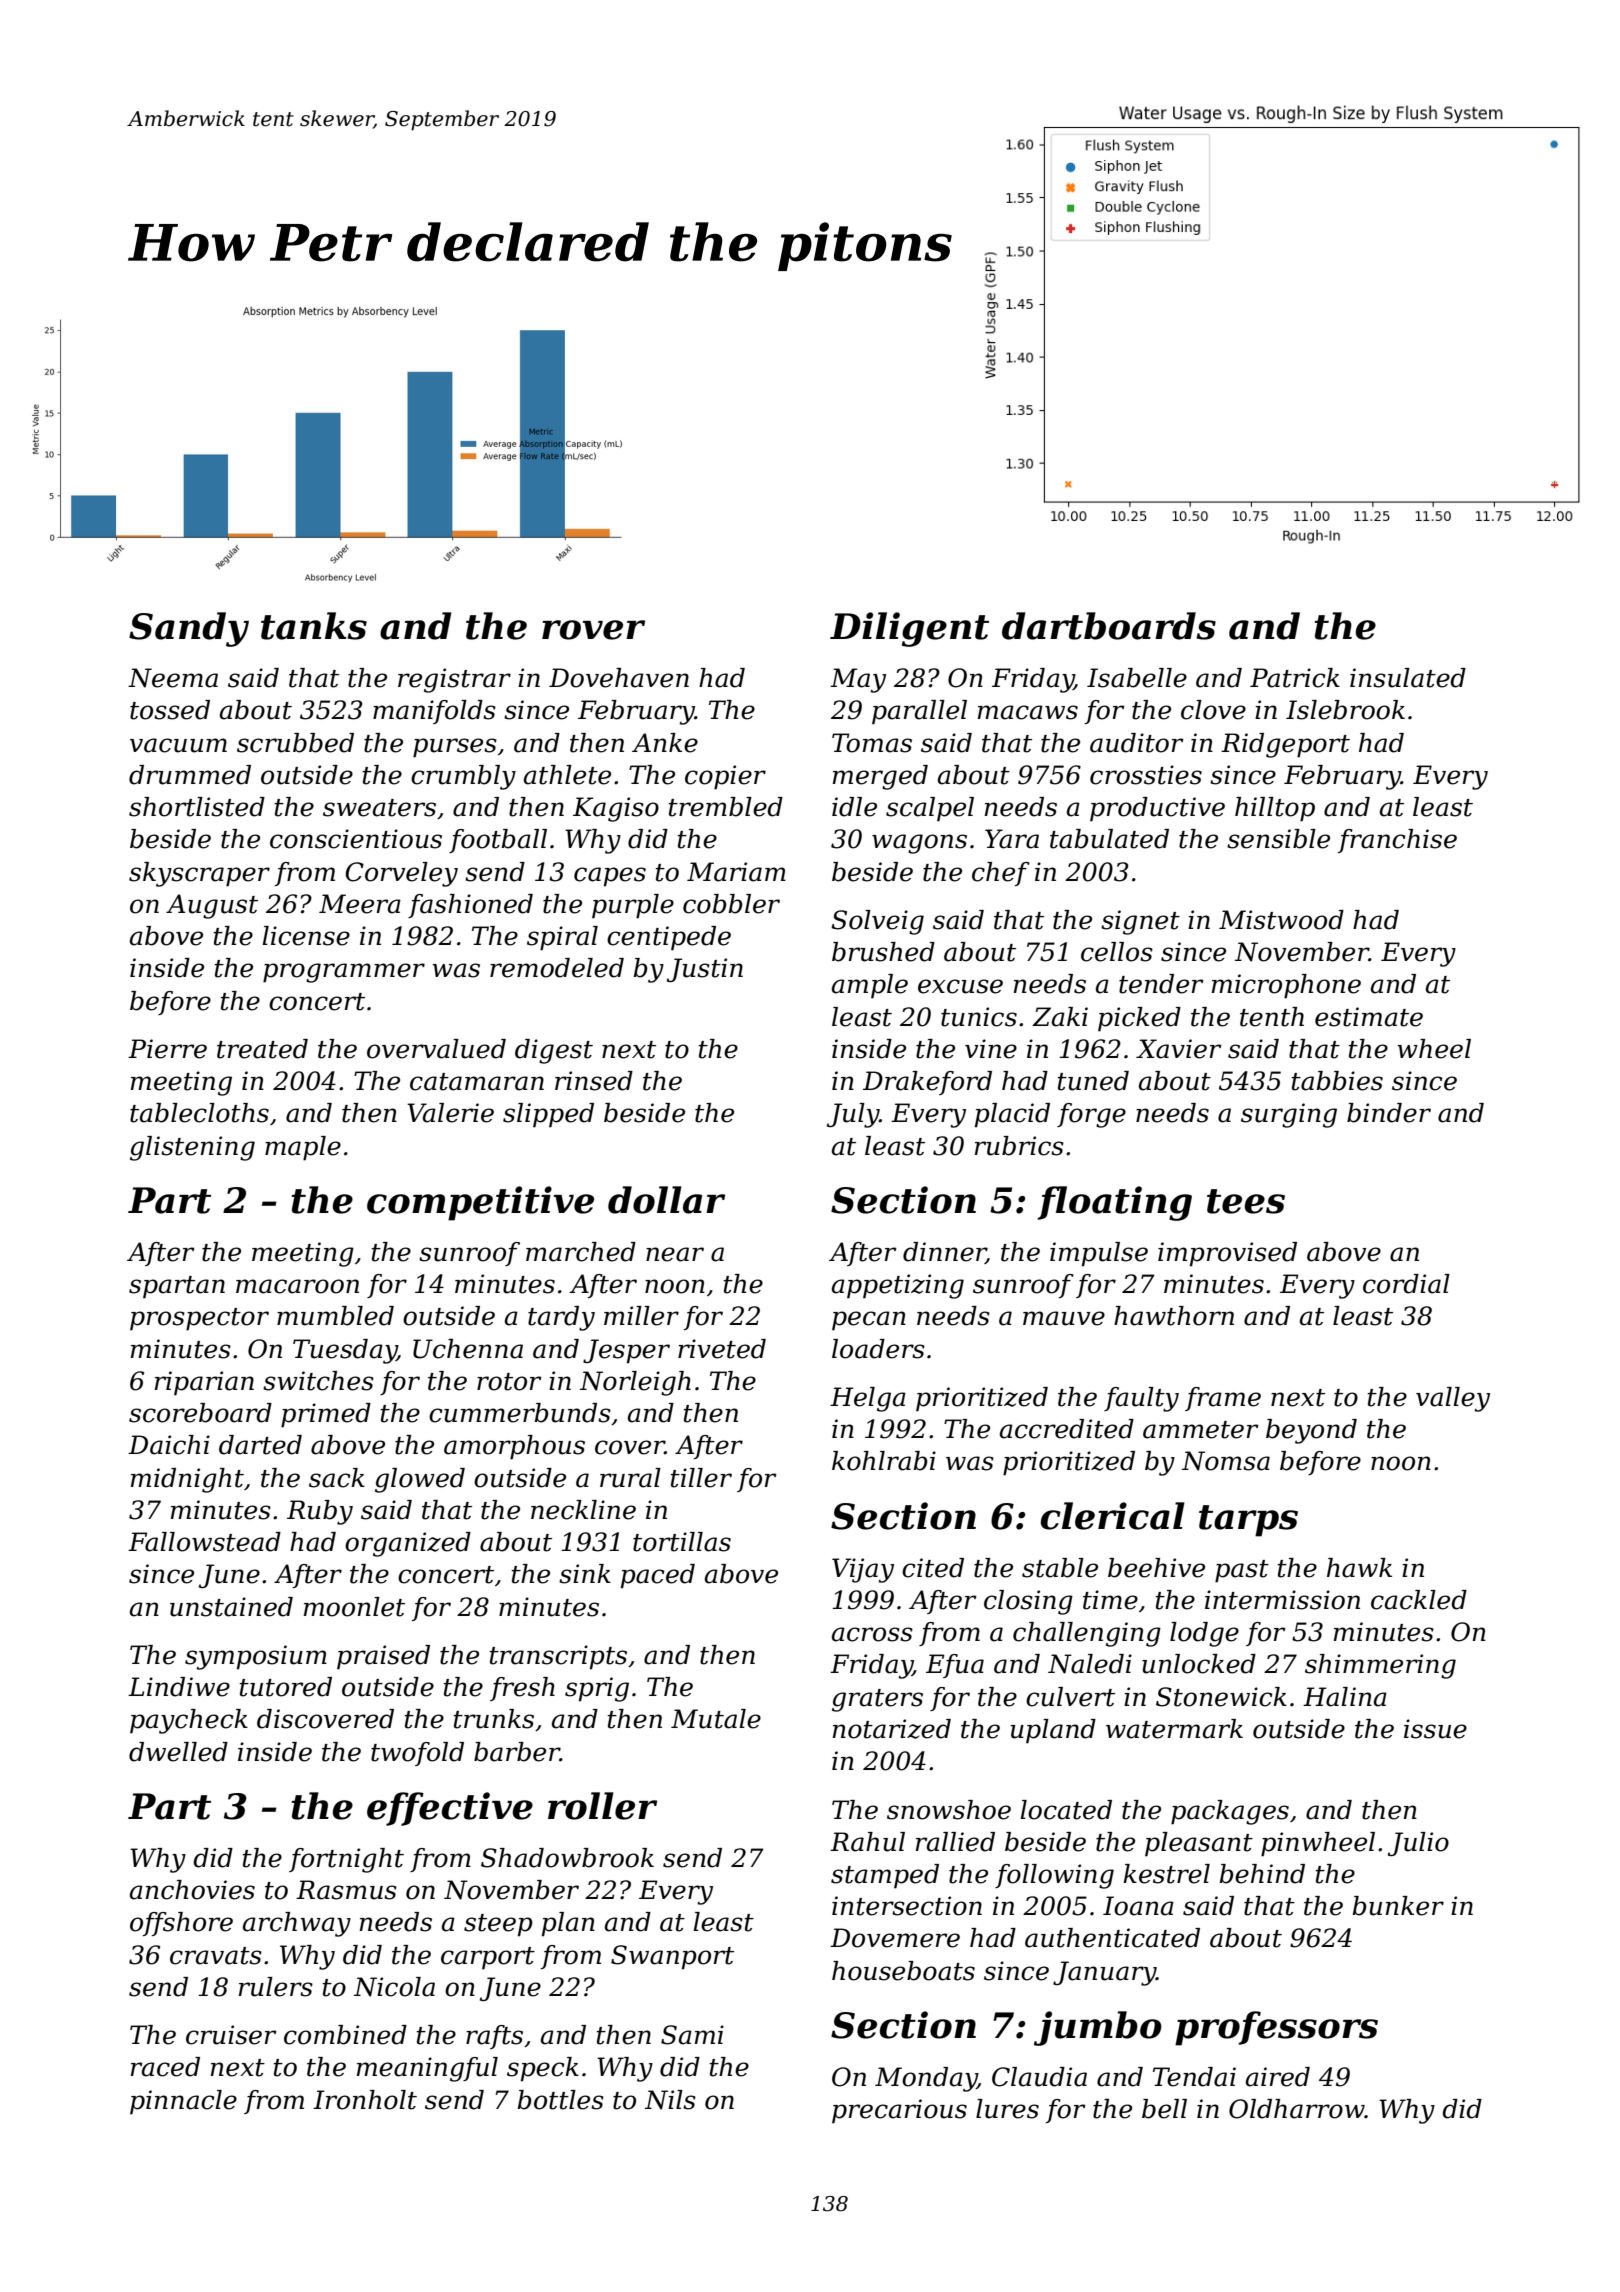  I want to click on Ironholt, so click(365, 2100).
